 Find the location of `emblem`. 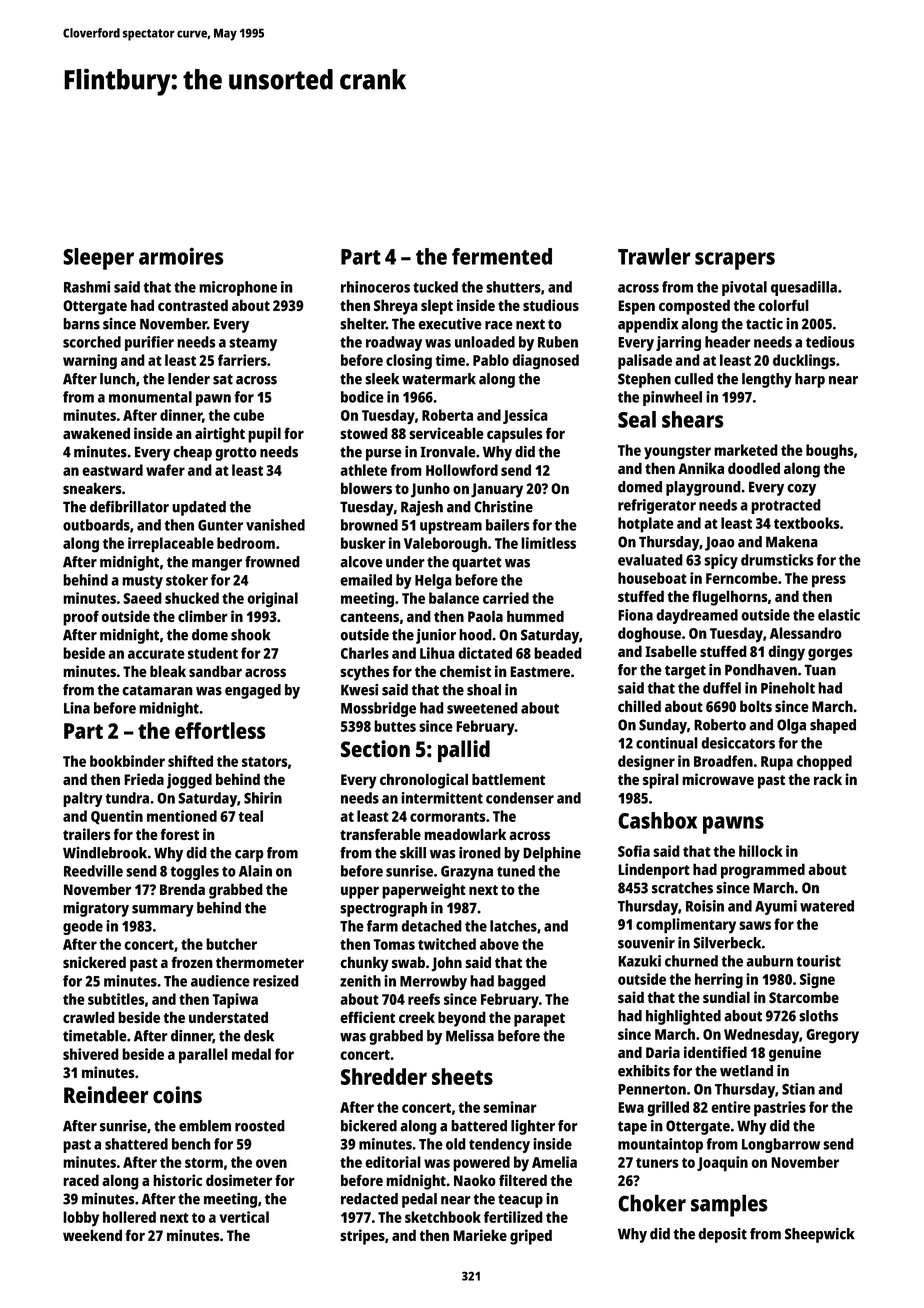

emblem is located at coordinates (205, 1126).
